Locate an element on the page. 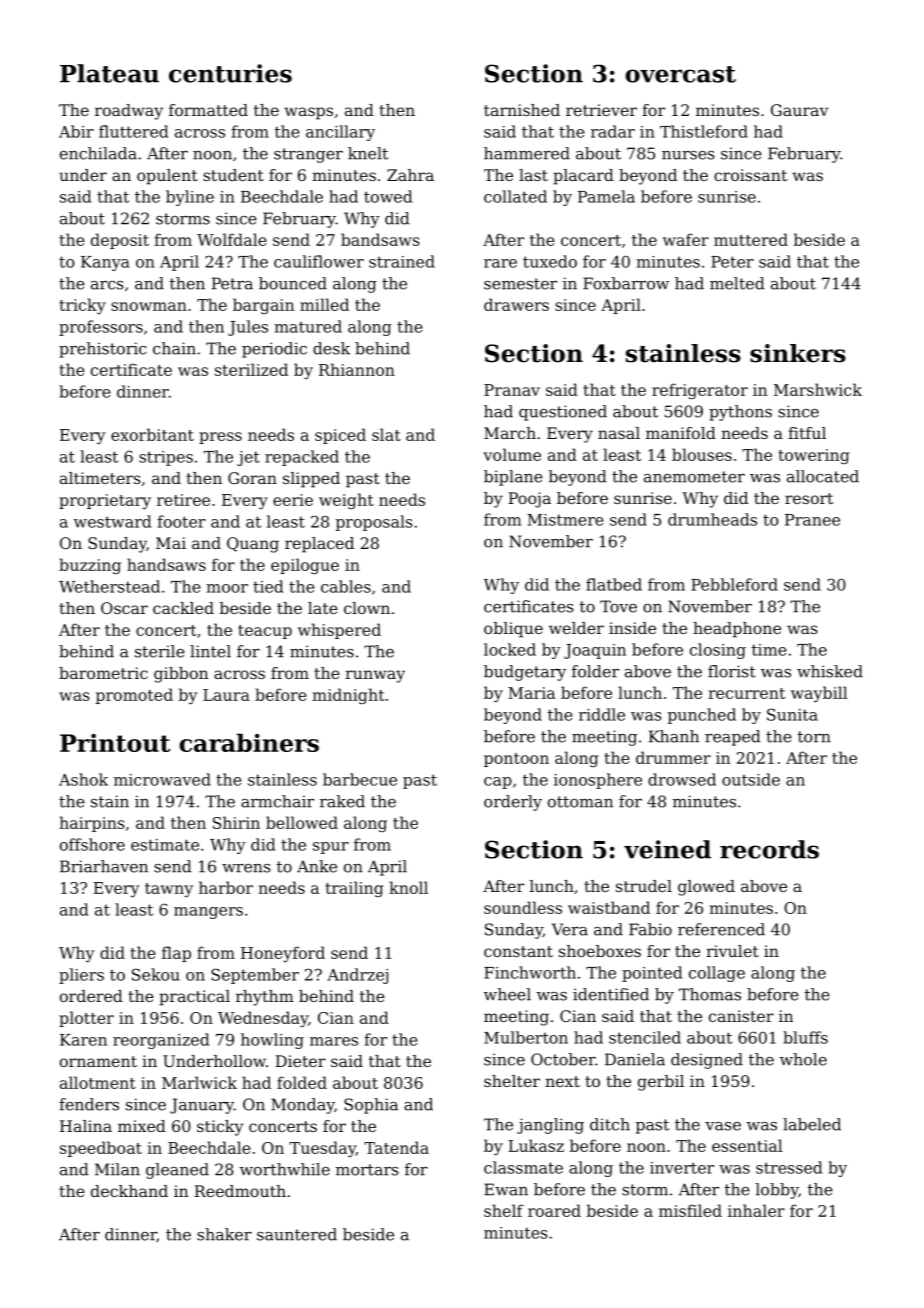 The width and height of the page is (924, 1308). retiree is located at coordinates (183, 500).
